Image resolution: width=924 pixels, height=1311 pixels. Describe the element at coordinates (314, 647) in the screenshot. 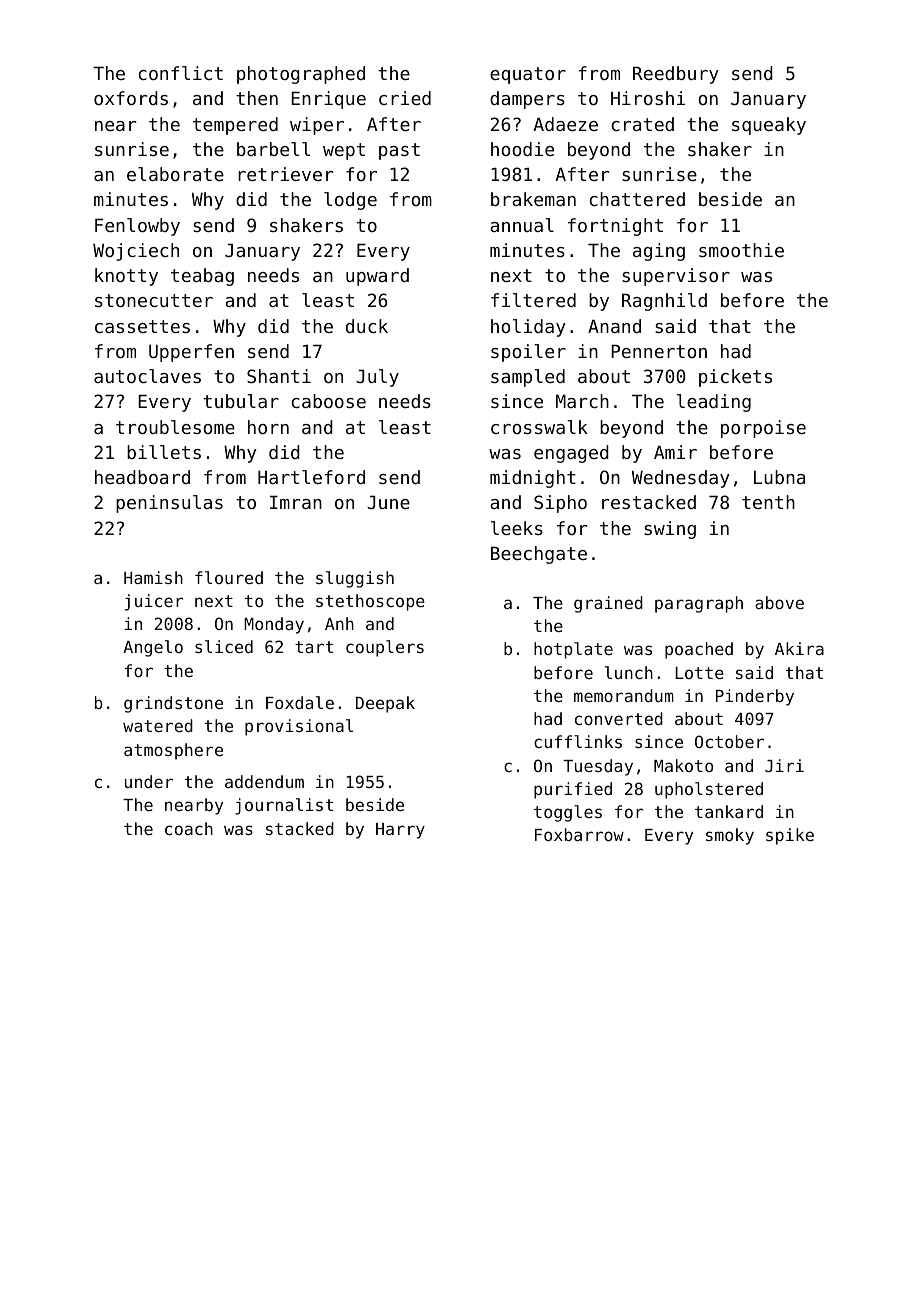

I see `tart` at that location.
